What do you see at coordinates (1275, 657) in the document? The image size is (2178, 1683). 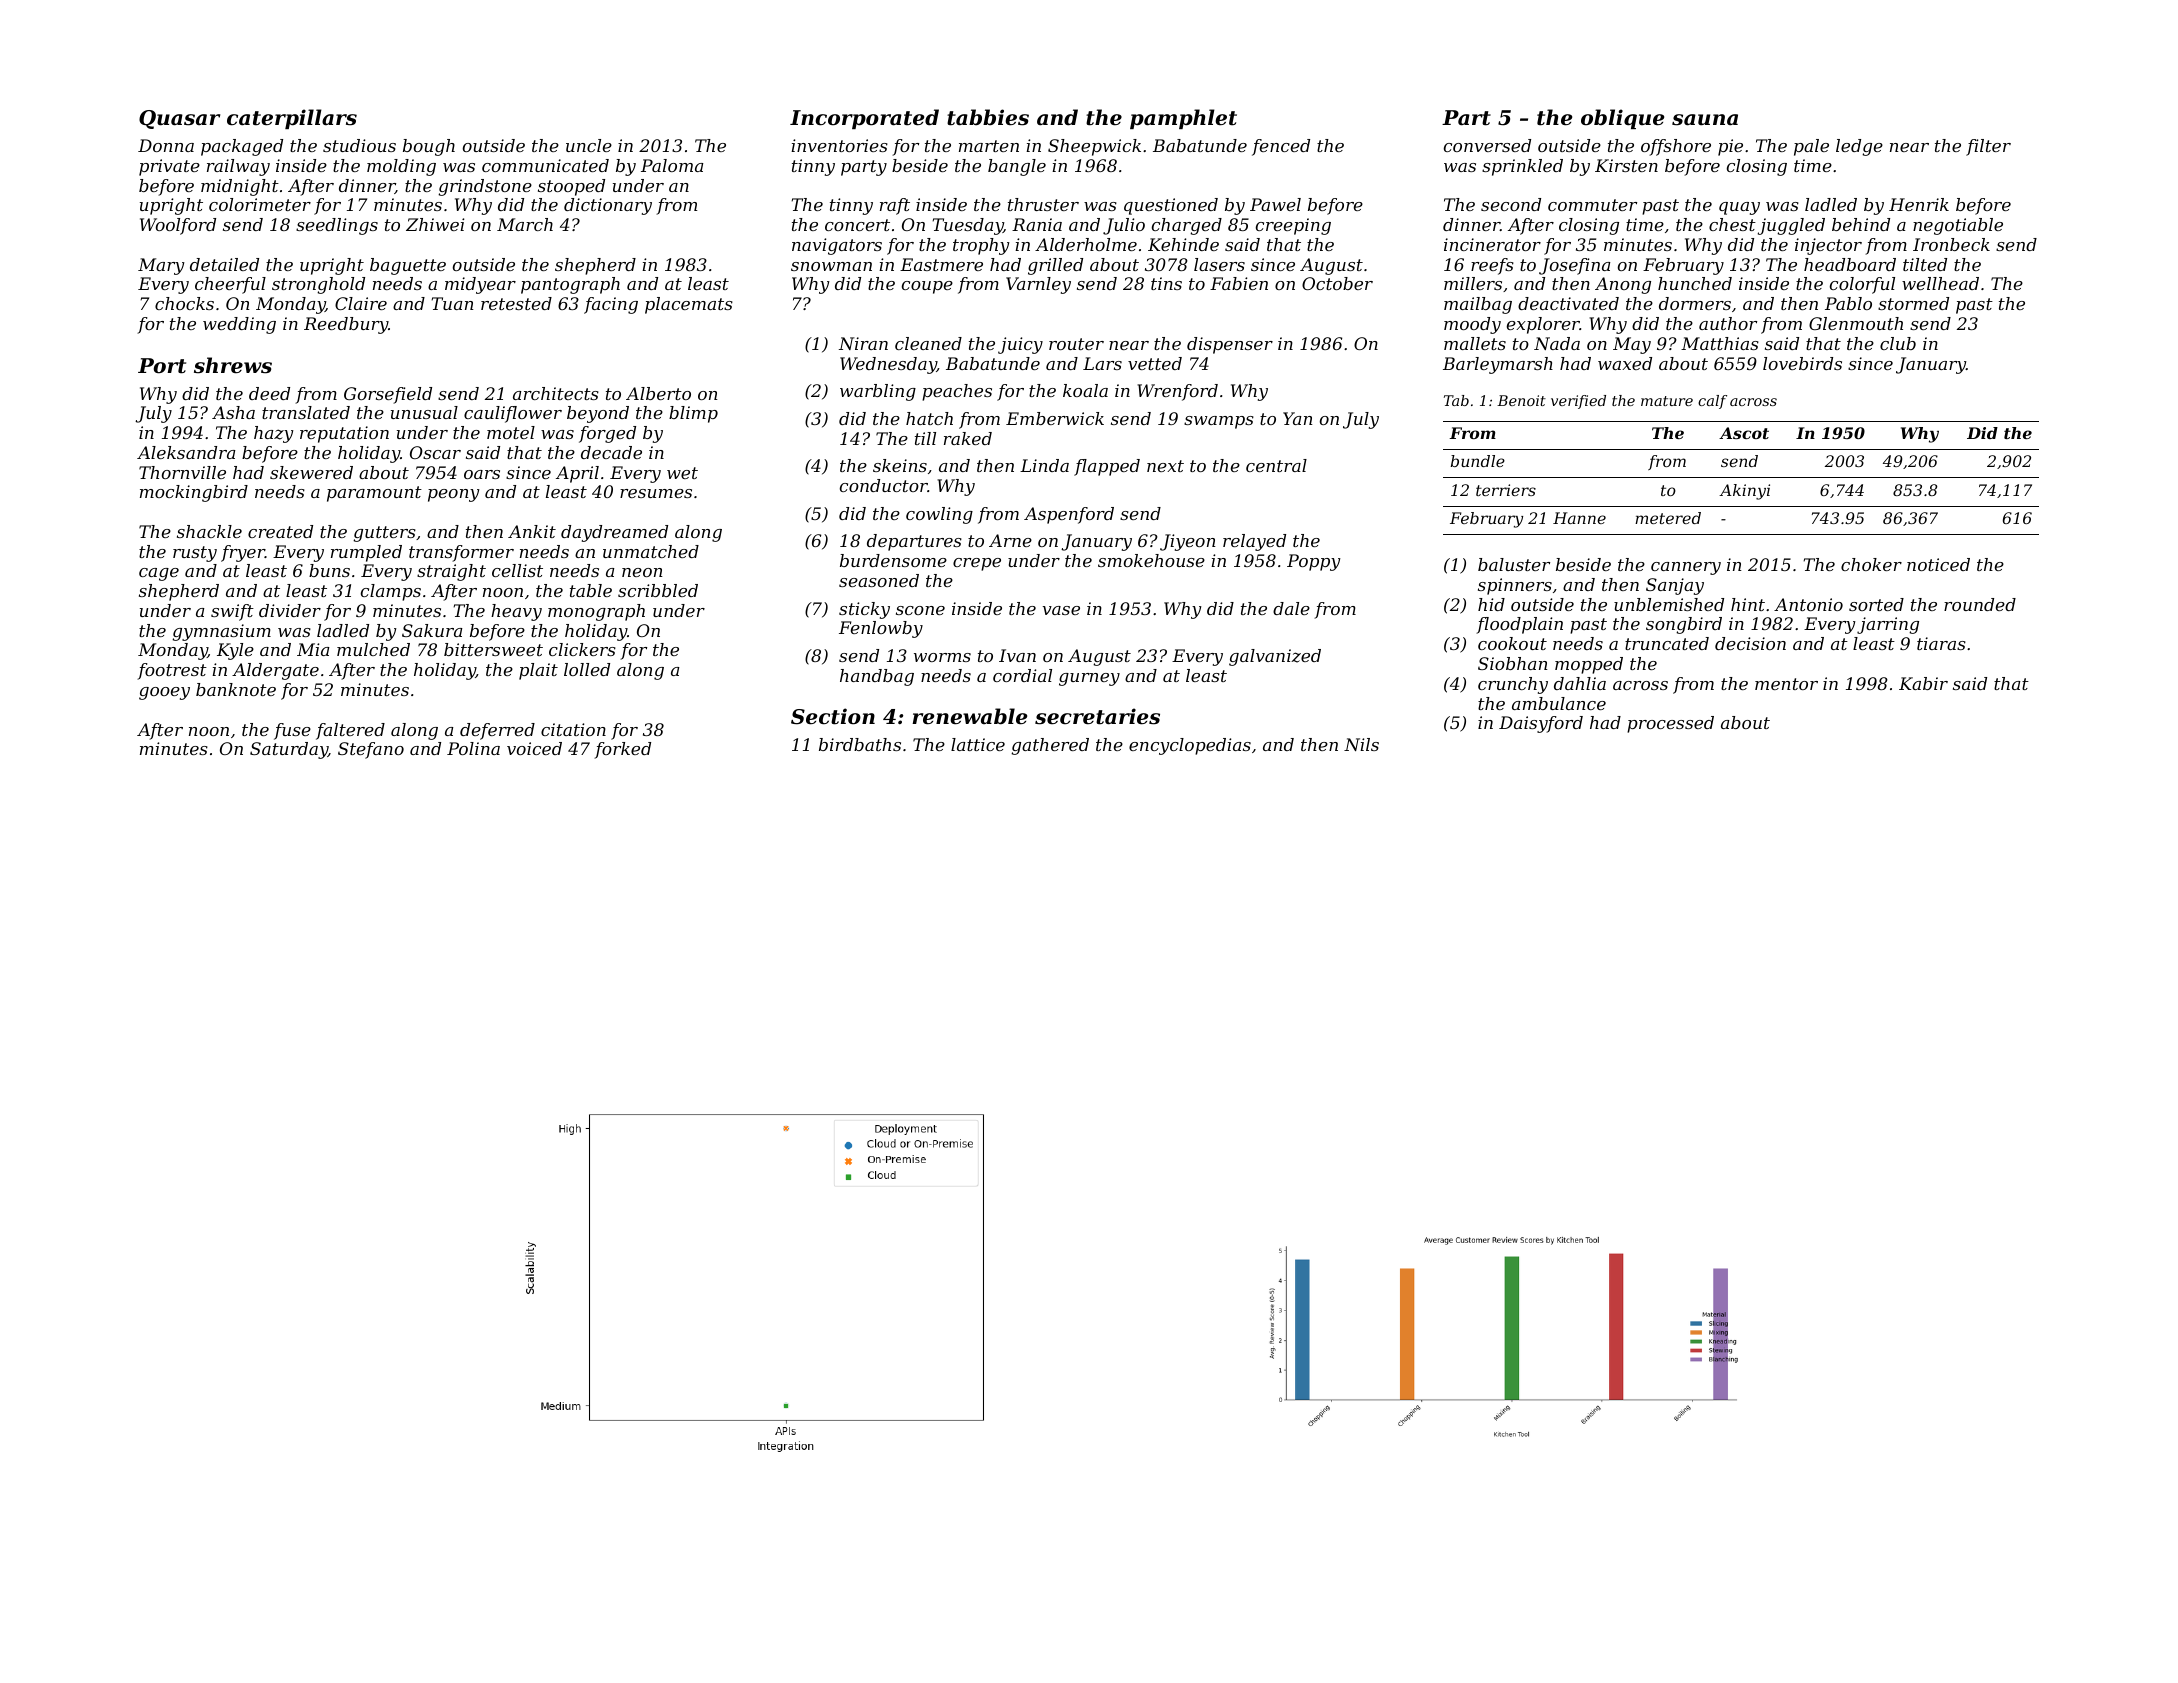 I see `galvanized` at bounding box center [1275, 657].
